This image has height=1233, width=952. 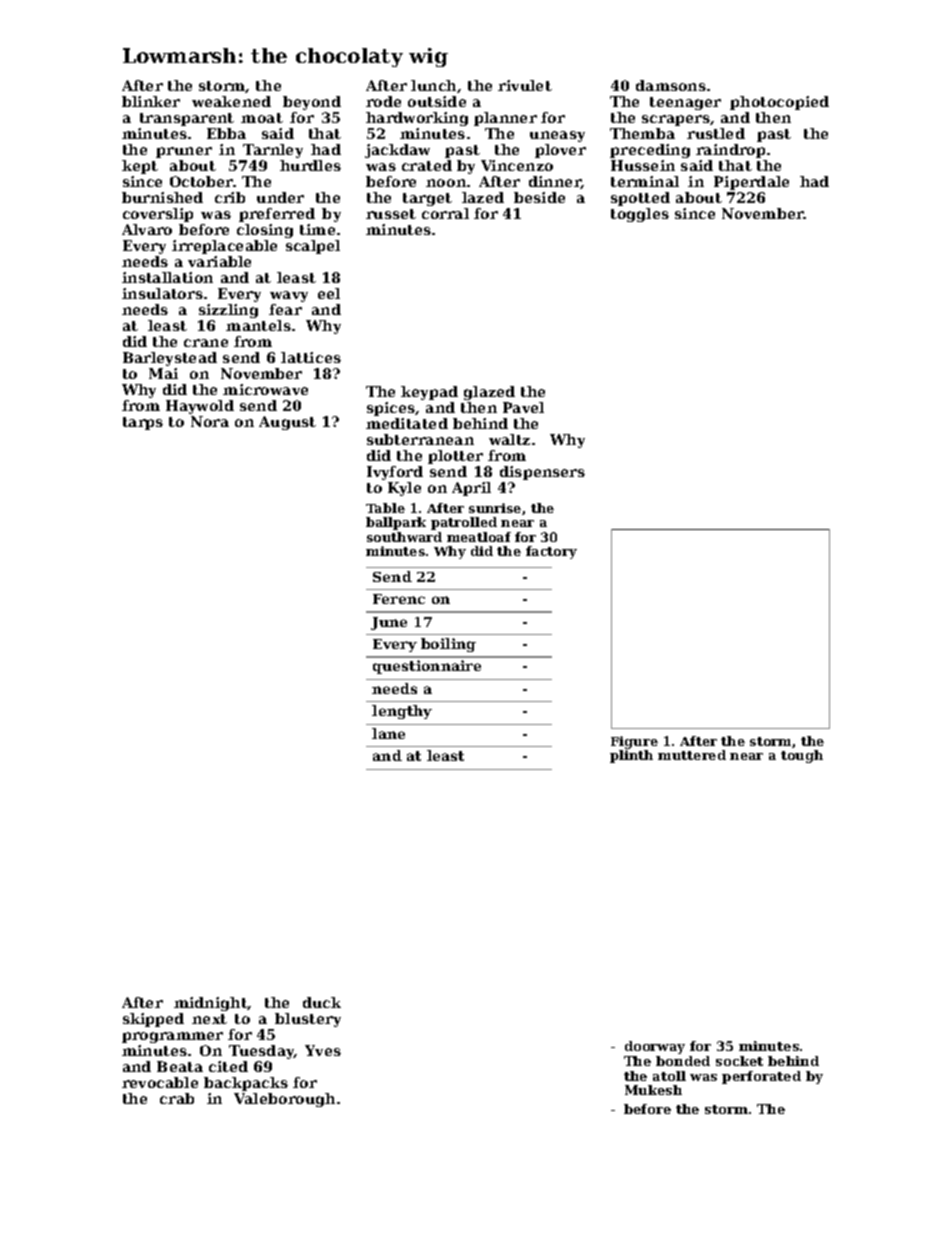 What do you see at coordinates (389, 623) in the image?
I see `June` at bounding box center [389, 623].
